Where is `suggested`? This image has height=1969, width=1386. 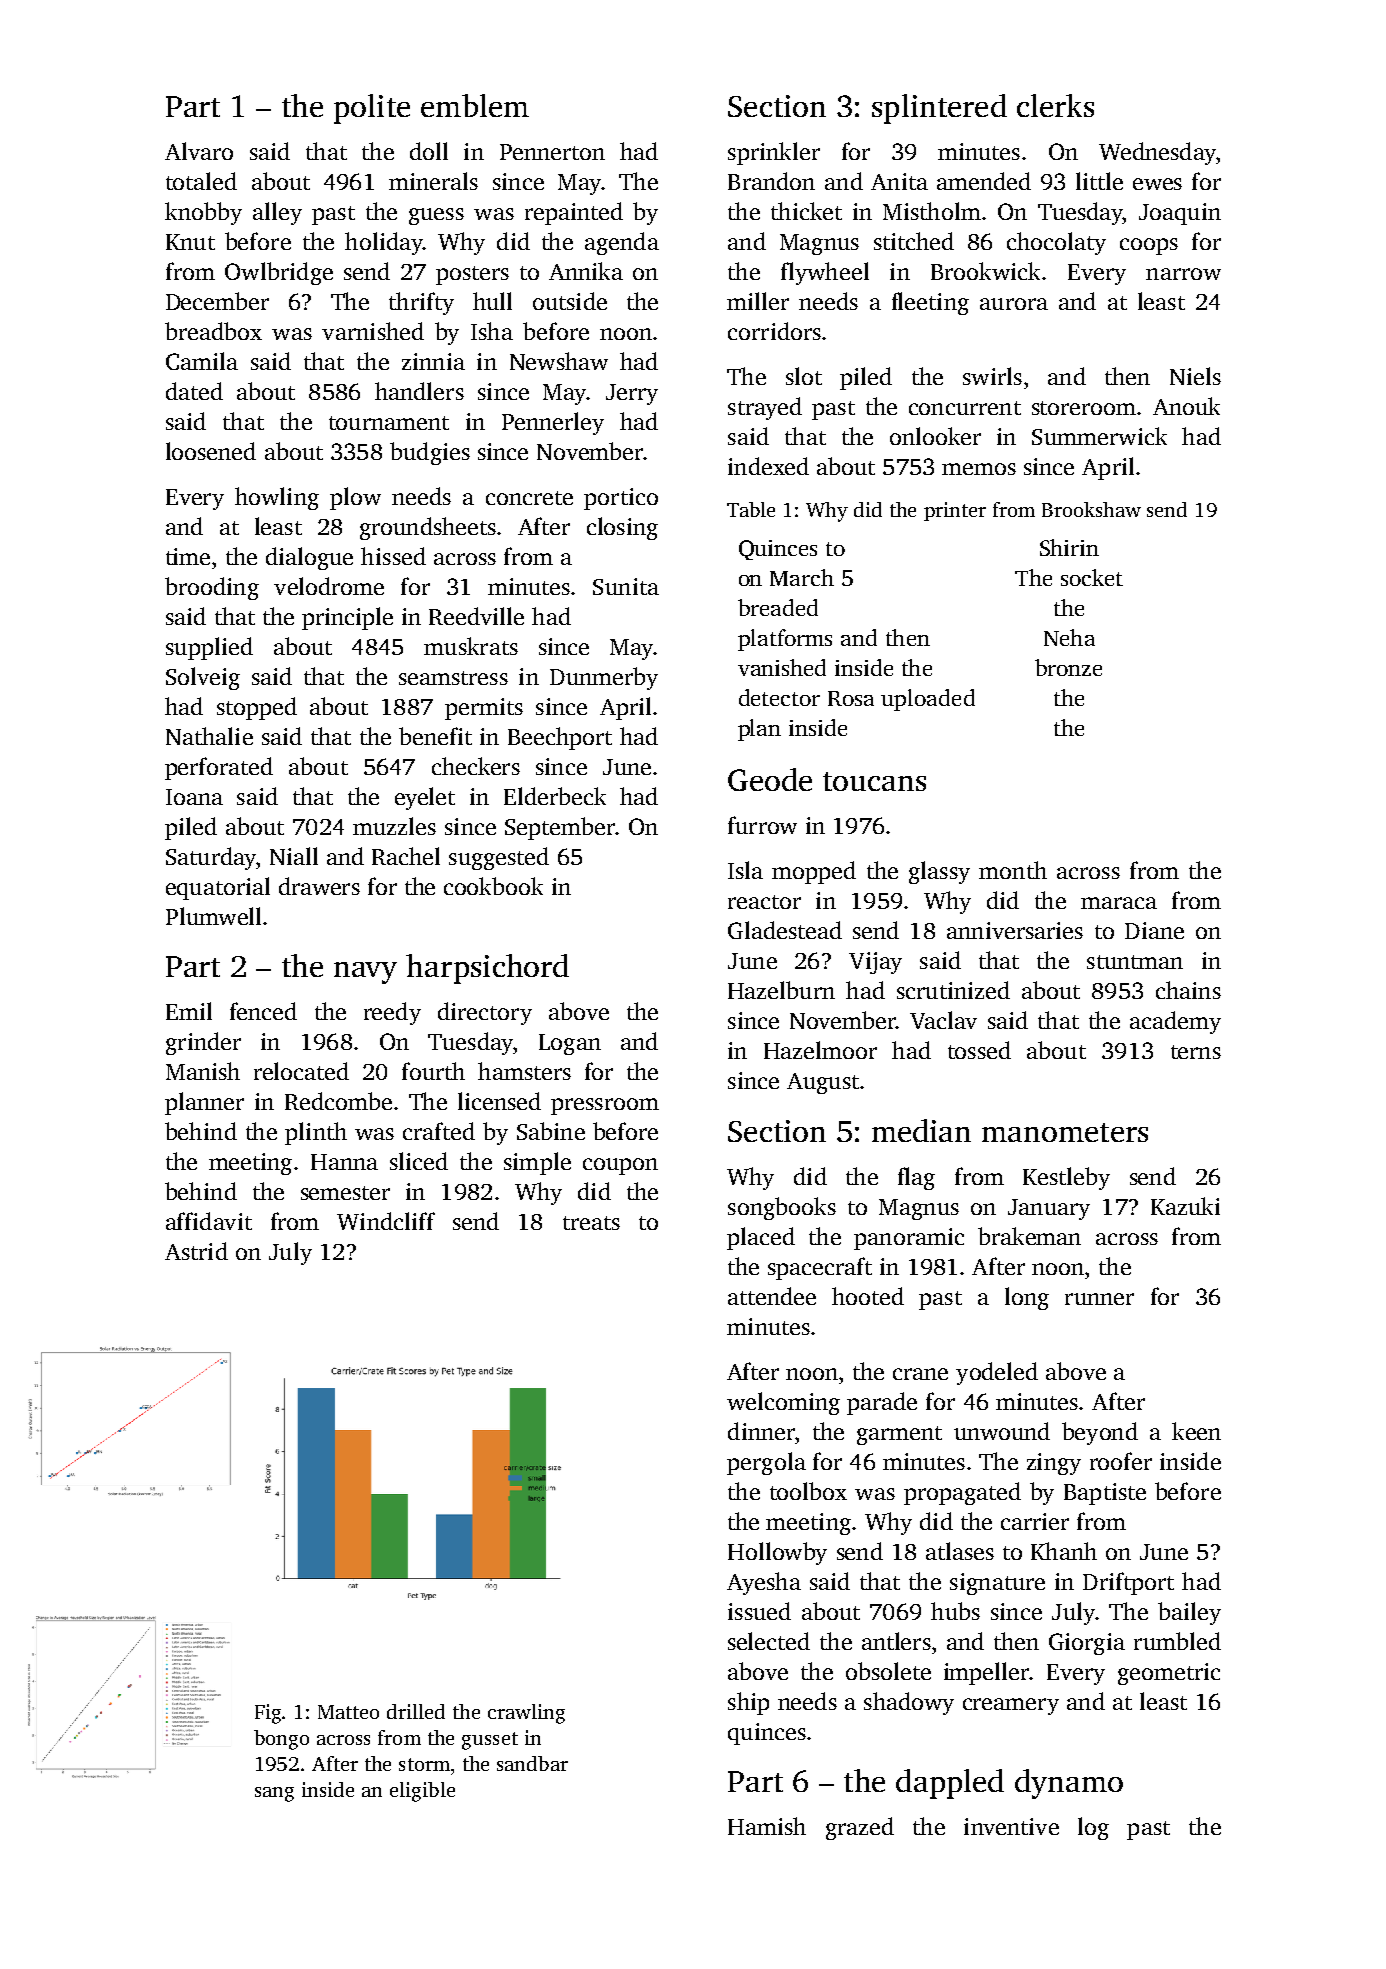 suggested is located at coordinates (499, 858).
